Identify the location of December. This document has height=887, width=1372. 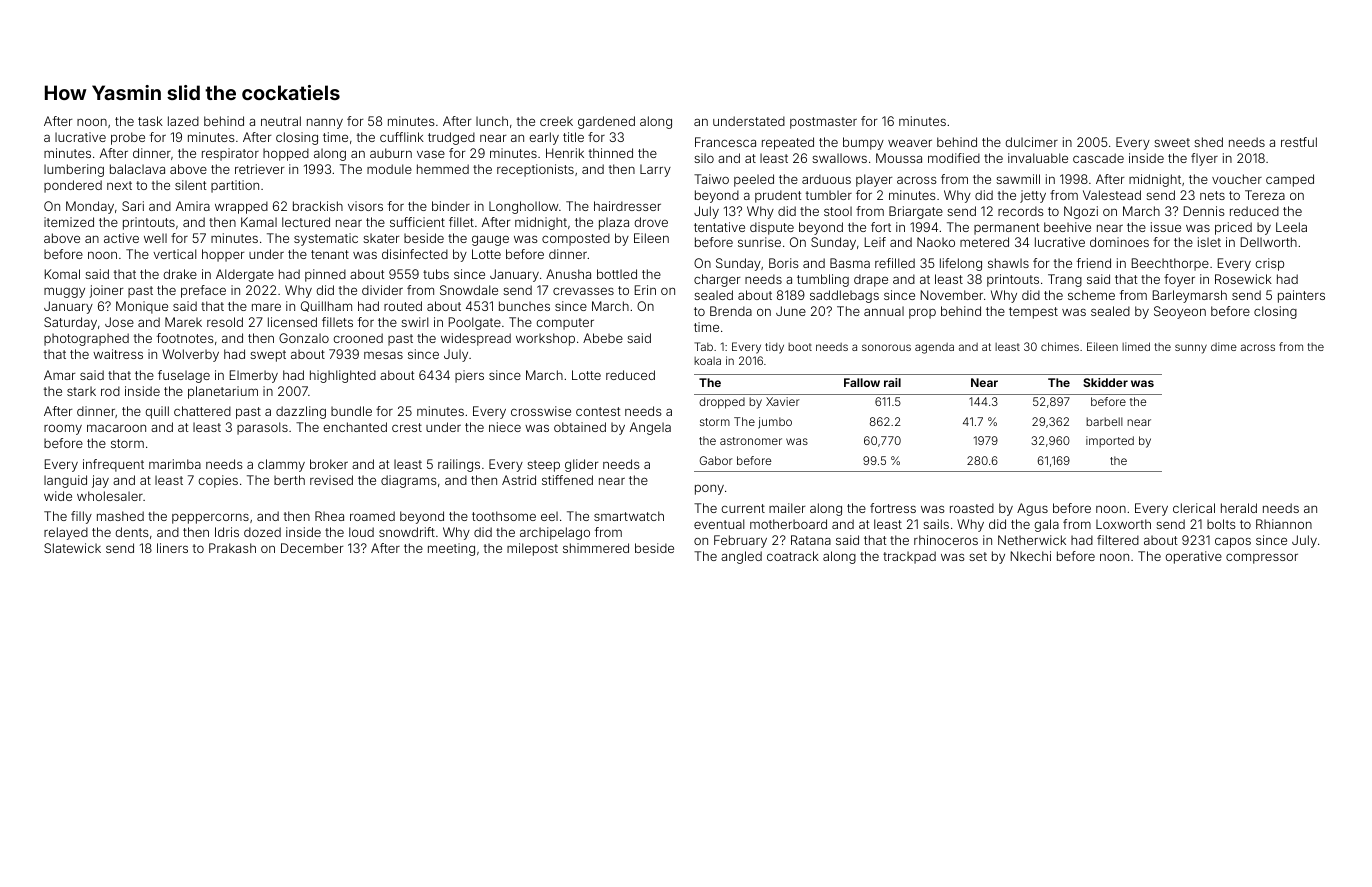
(312, 548).
